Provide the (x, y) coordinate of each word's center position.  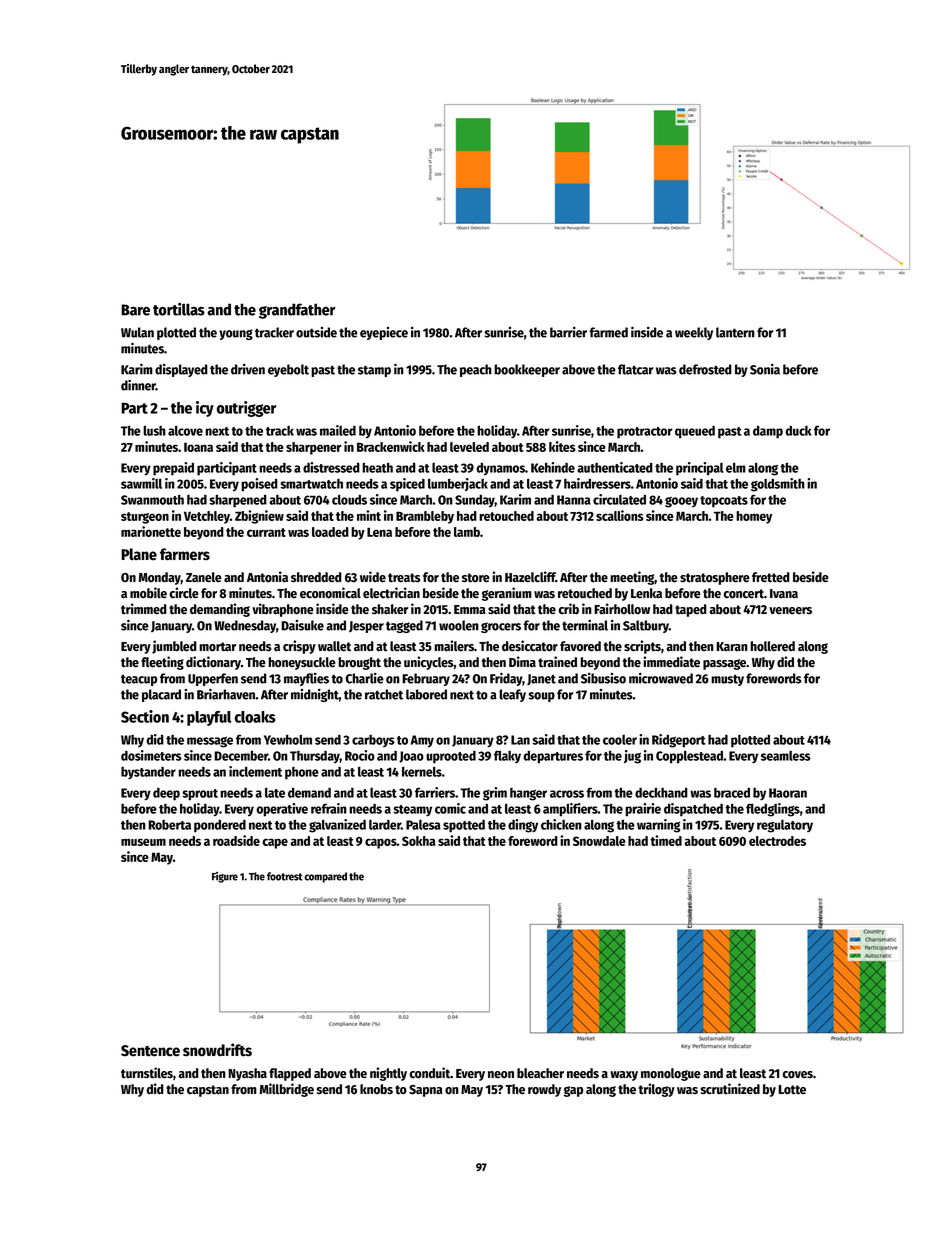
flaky (507, 756)
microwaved (661, 678)
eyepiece (384, 333)
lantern (735, 332)
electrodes (777, 841)
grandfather (297, 311)
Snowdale (599, 841)
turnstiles (147, 1073)
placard (161, 695)
